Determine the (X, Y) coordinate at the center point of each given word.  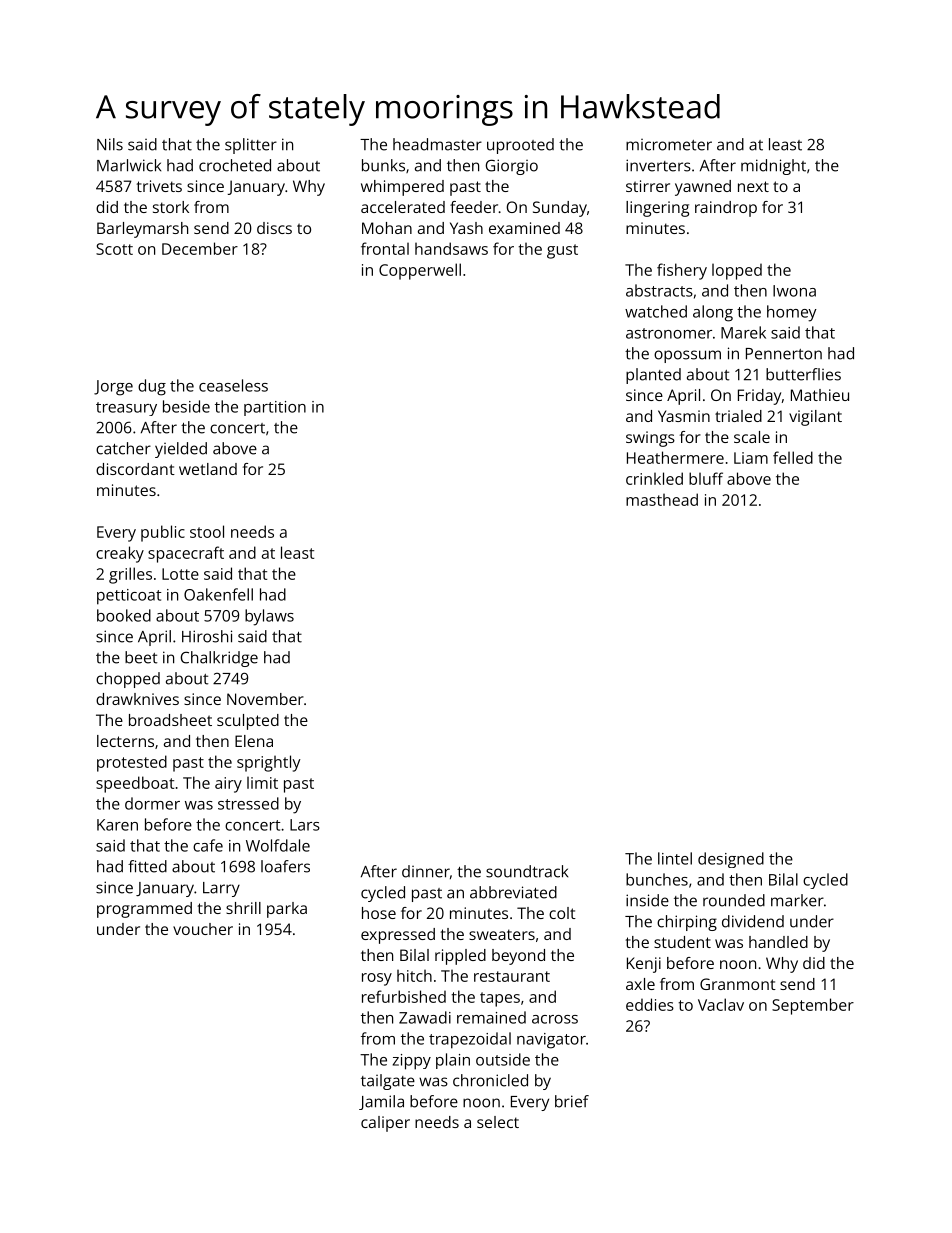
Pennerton (784, 354)
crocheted (235, 165)
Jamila (381, 1102)
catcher (123, 448)
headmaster (437, 144)
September (813, 1006)
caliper (385, 1124)
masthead (662, 499)
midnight (773, 167)
